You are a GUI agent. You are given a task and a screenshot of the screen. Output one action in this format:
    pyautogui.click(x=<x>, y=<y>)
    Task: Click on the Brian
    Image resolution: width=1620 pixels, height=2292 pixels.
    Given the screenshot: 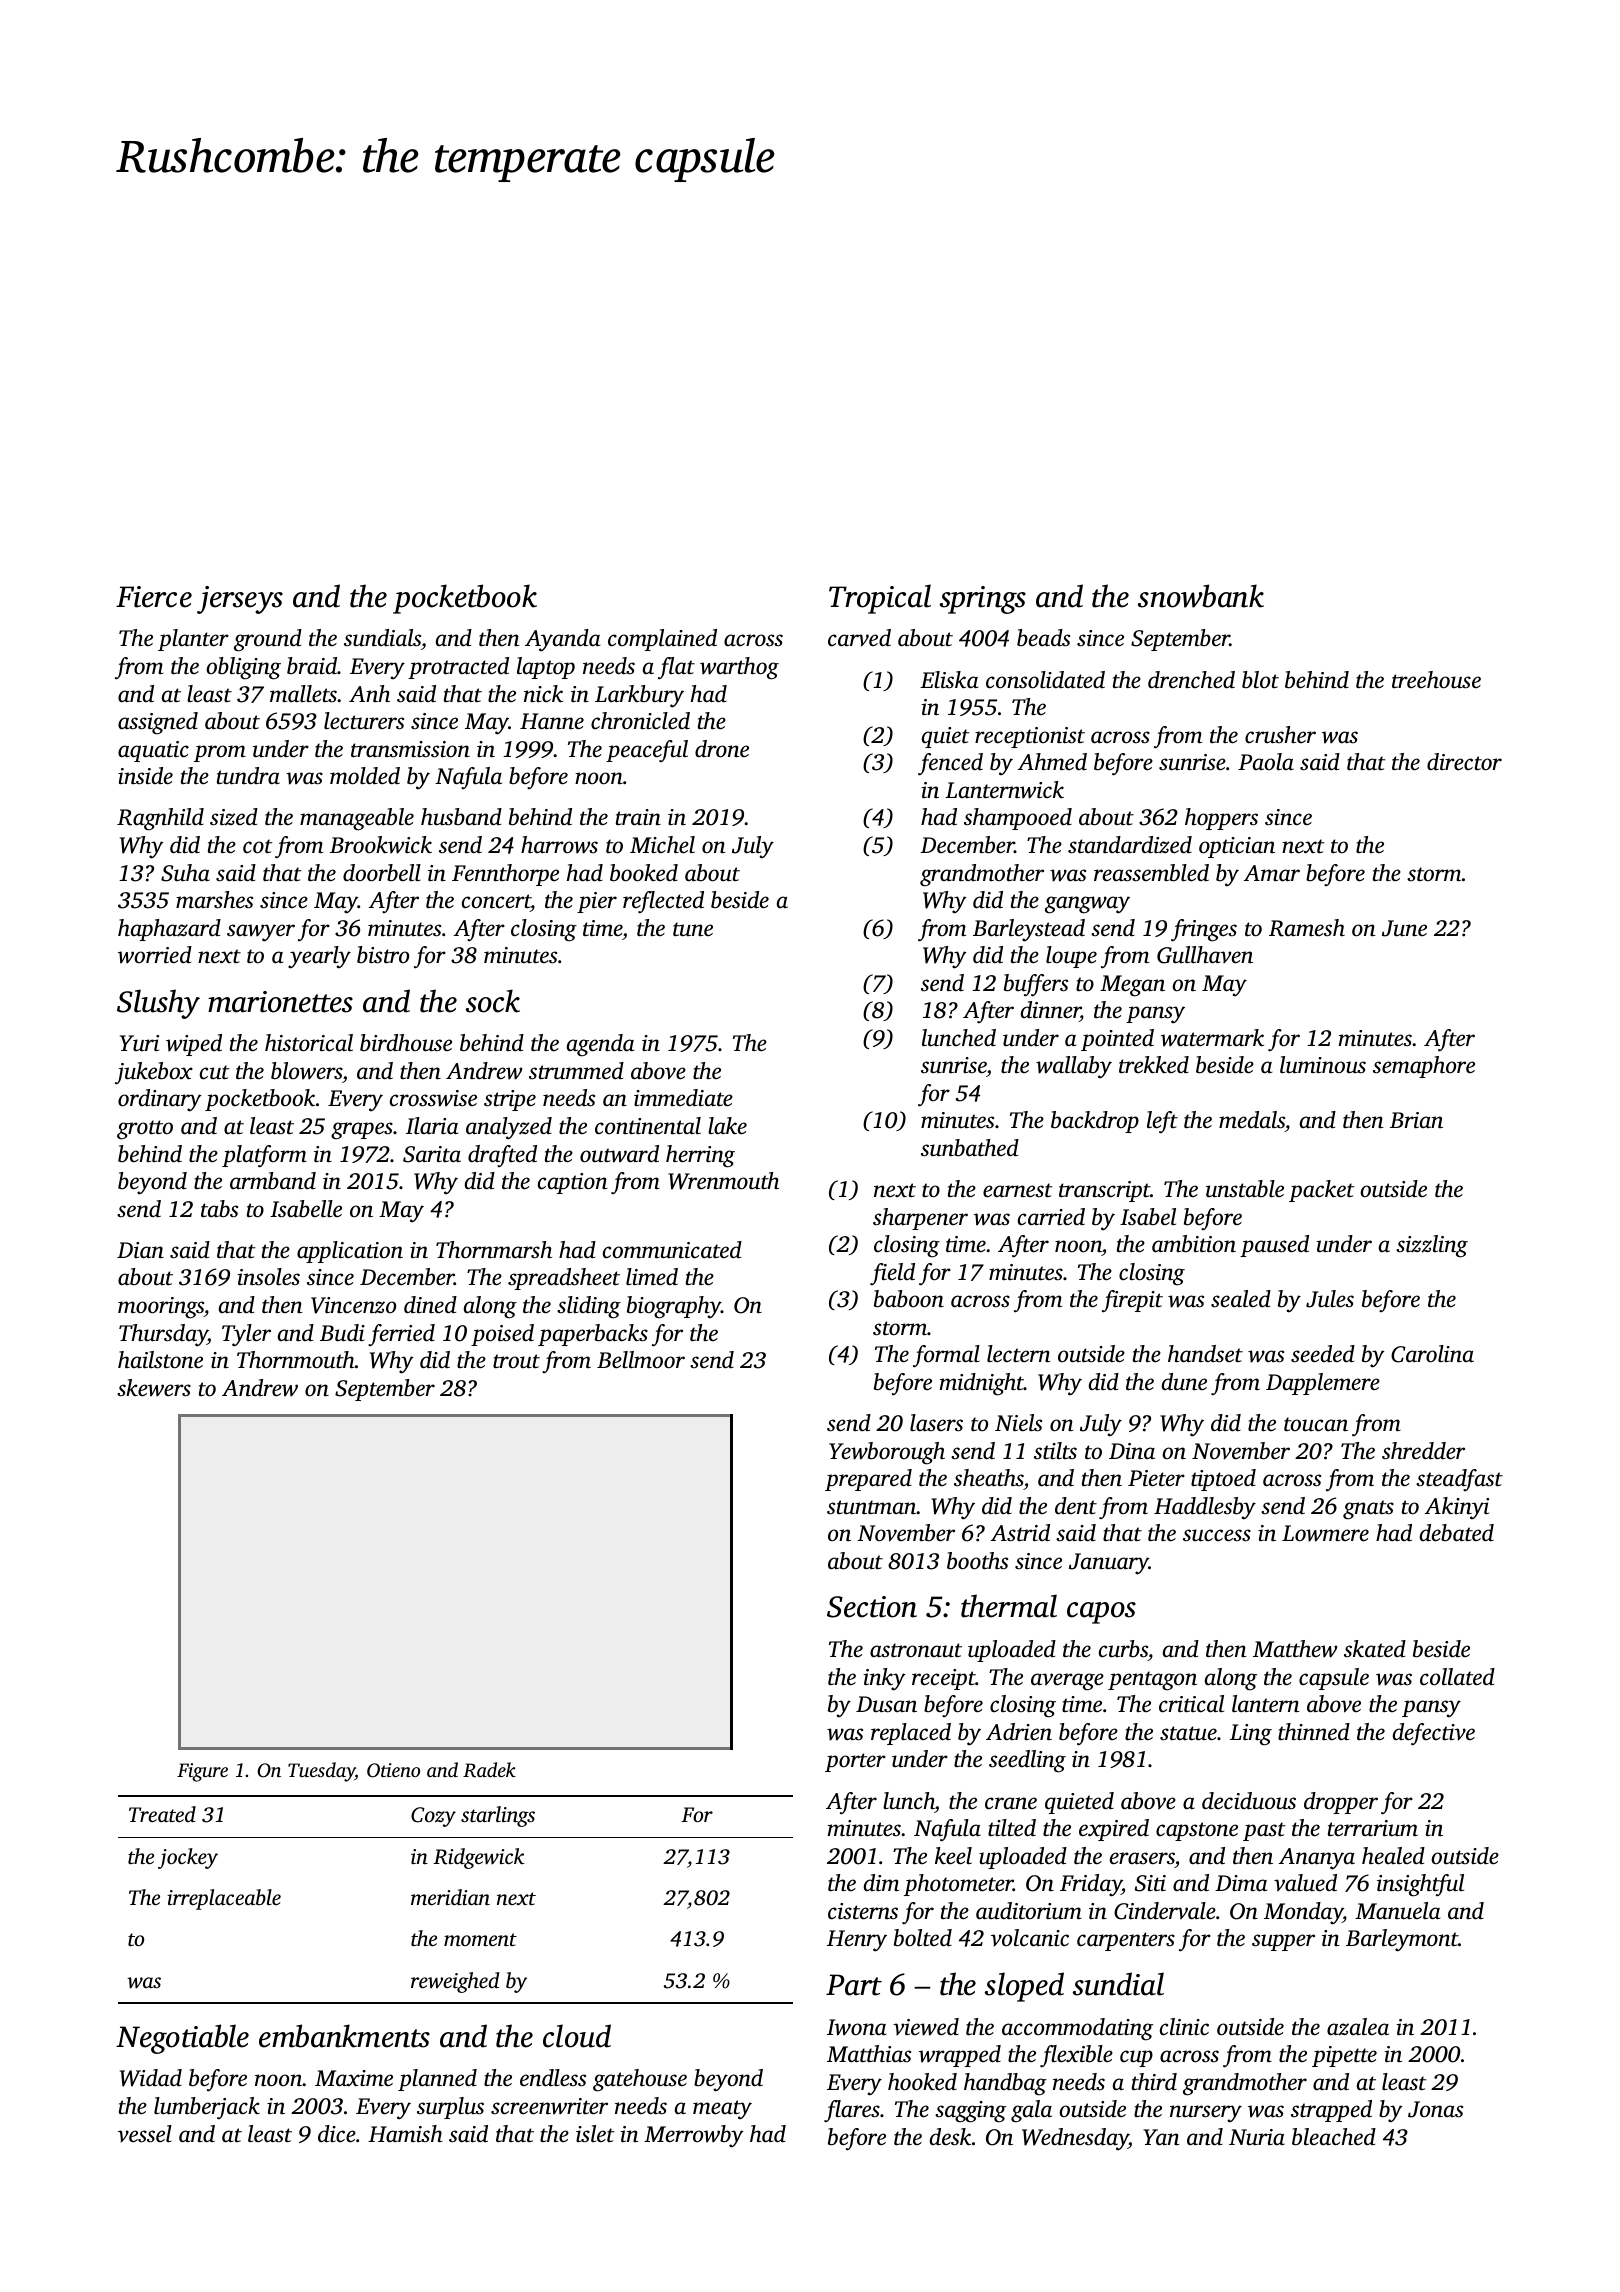 What is the action you would take?
    pyautogui.click(x=1416, y=1120)
